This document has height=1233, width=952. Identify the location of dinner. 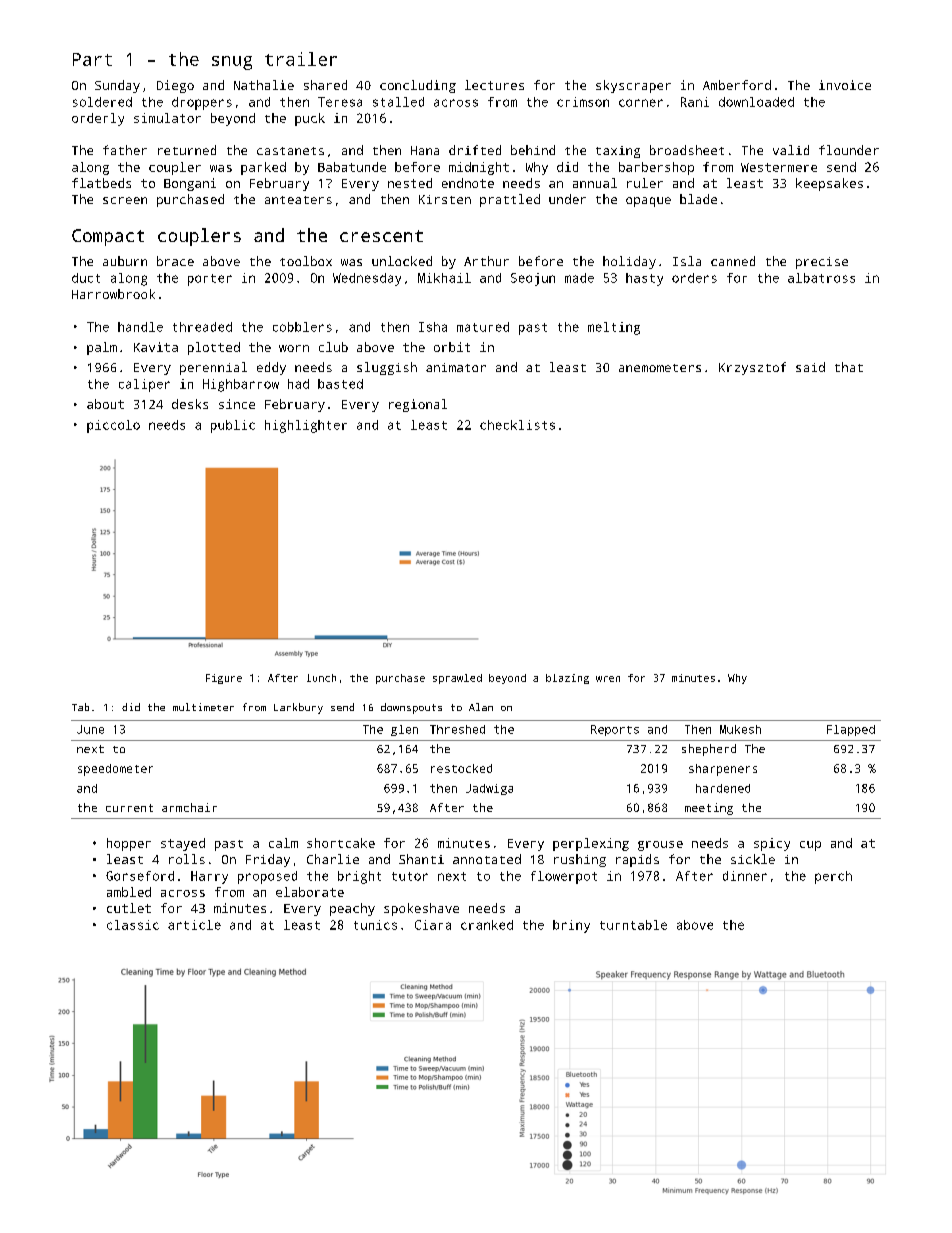
(745, 876).
